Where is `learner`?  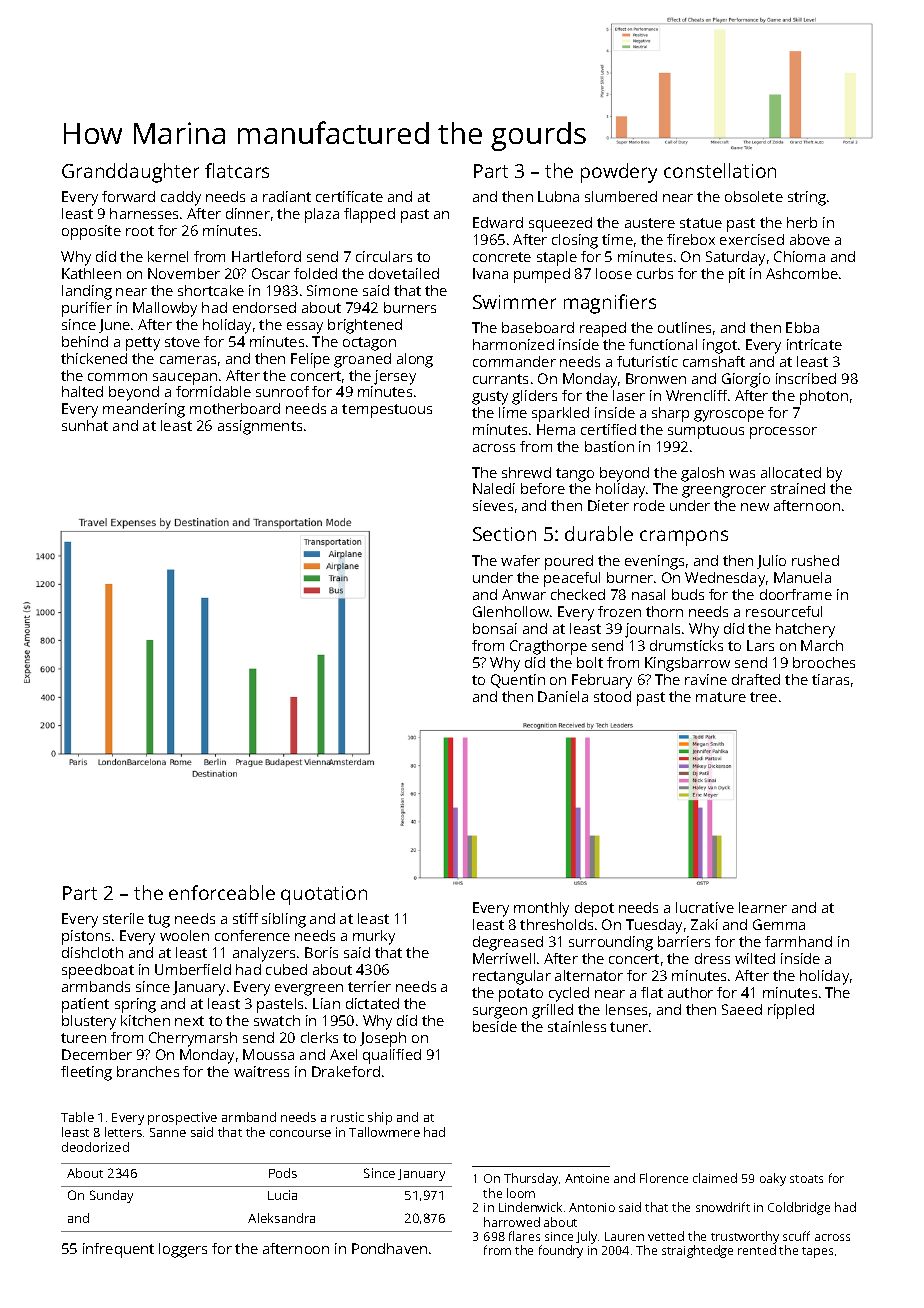 learner is located at coordinates (763, 907).
